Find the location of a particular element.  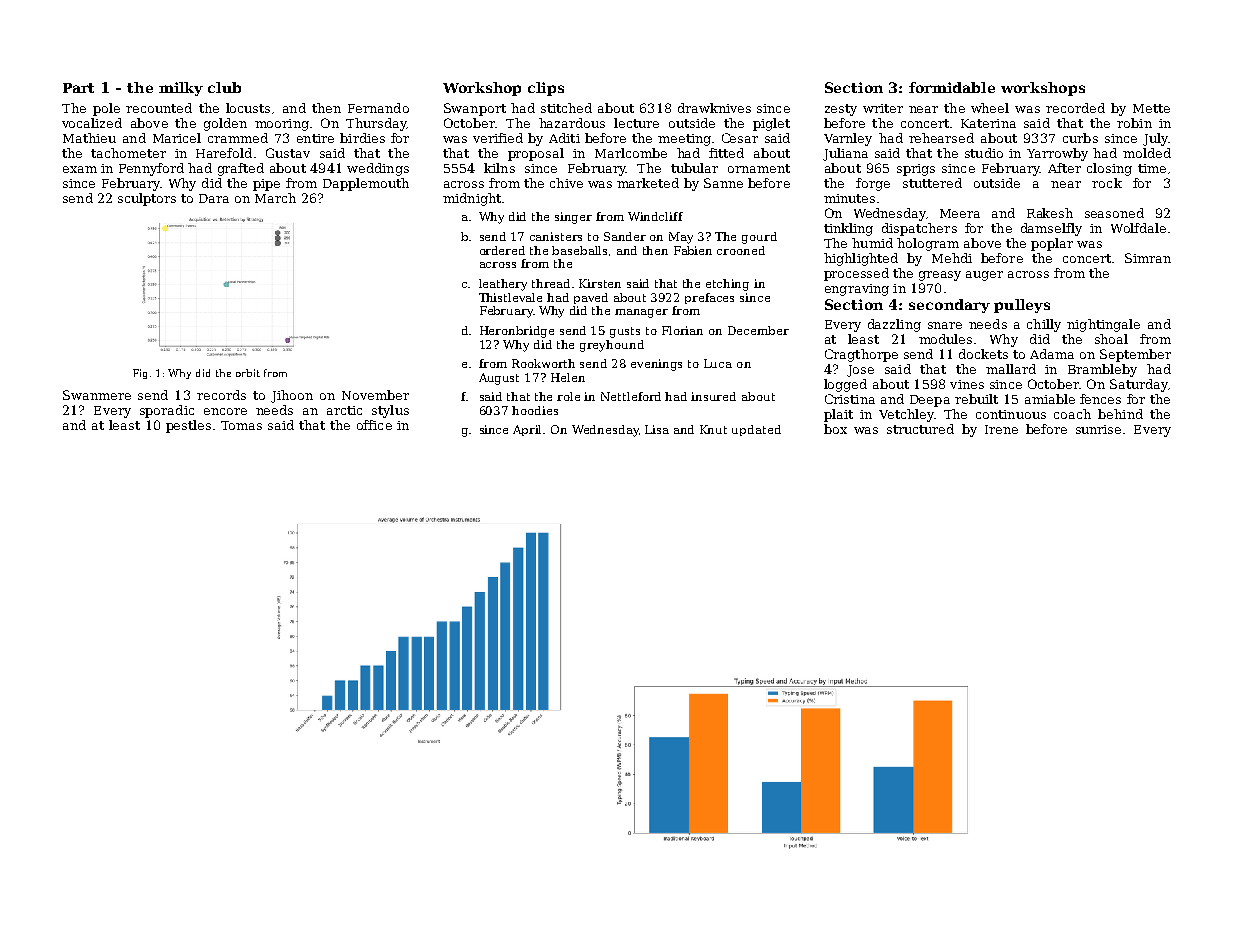

sculptors is located at coordinates (147, 199).
